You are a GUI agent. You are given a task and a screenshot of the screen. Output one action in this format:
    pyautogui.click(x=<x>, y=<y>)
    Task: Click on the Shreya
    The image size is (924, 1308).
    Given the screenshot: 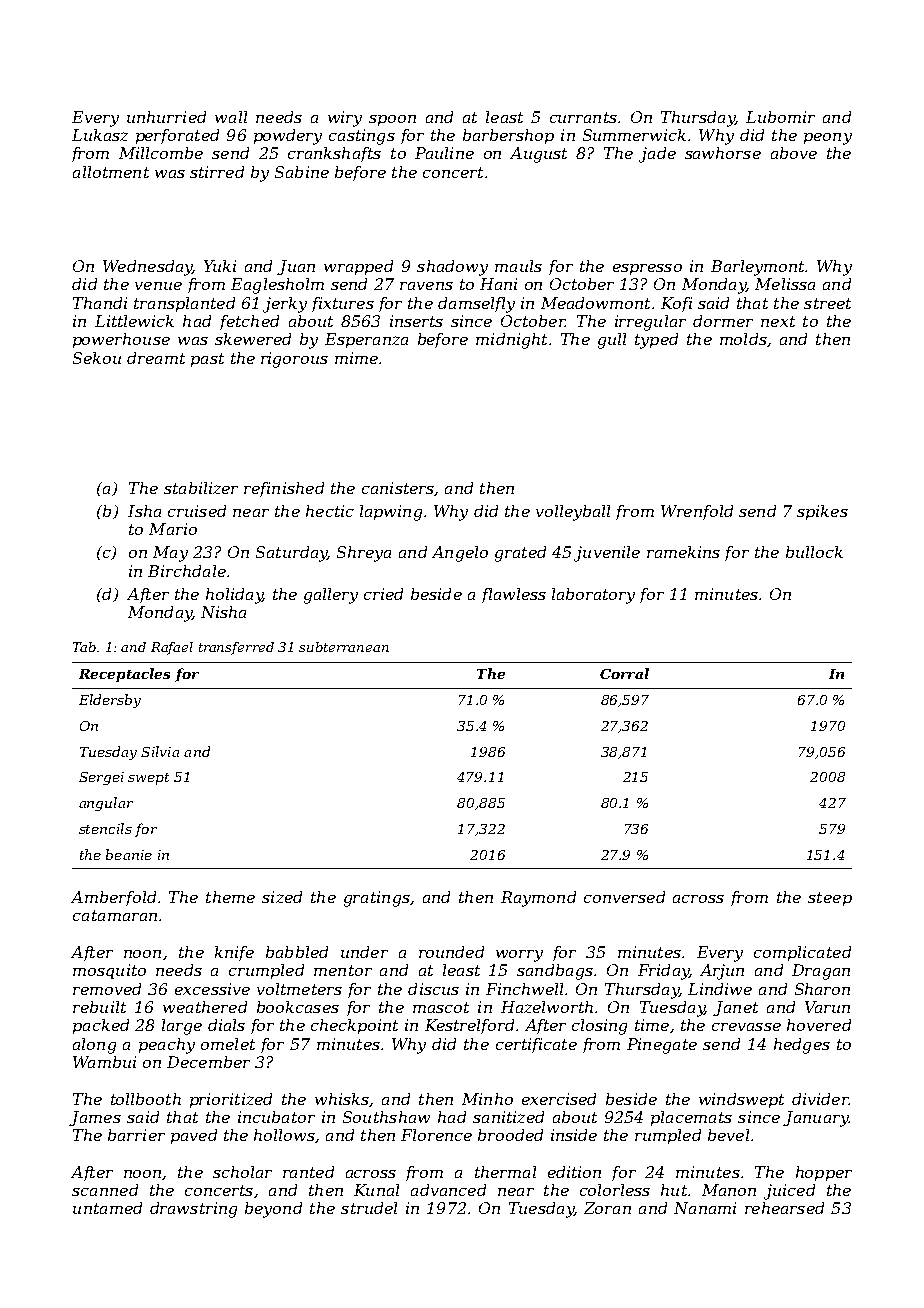 What is the action you would take?
    pyautogui.click(x=364, y=554)
